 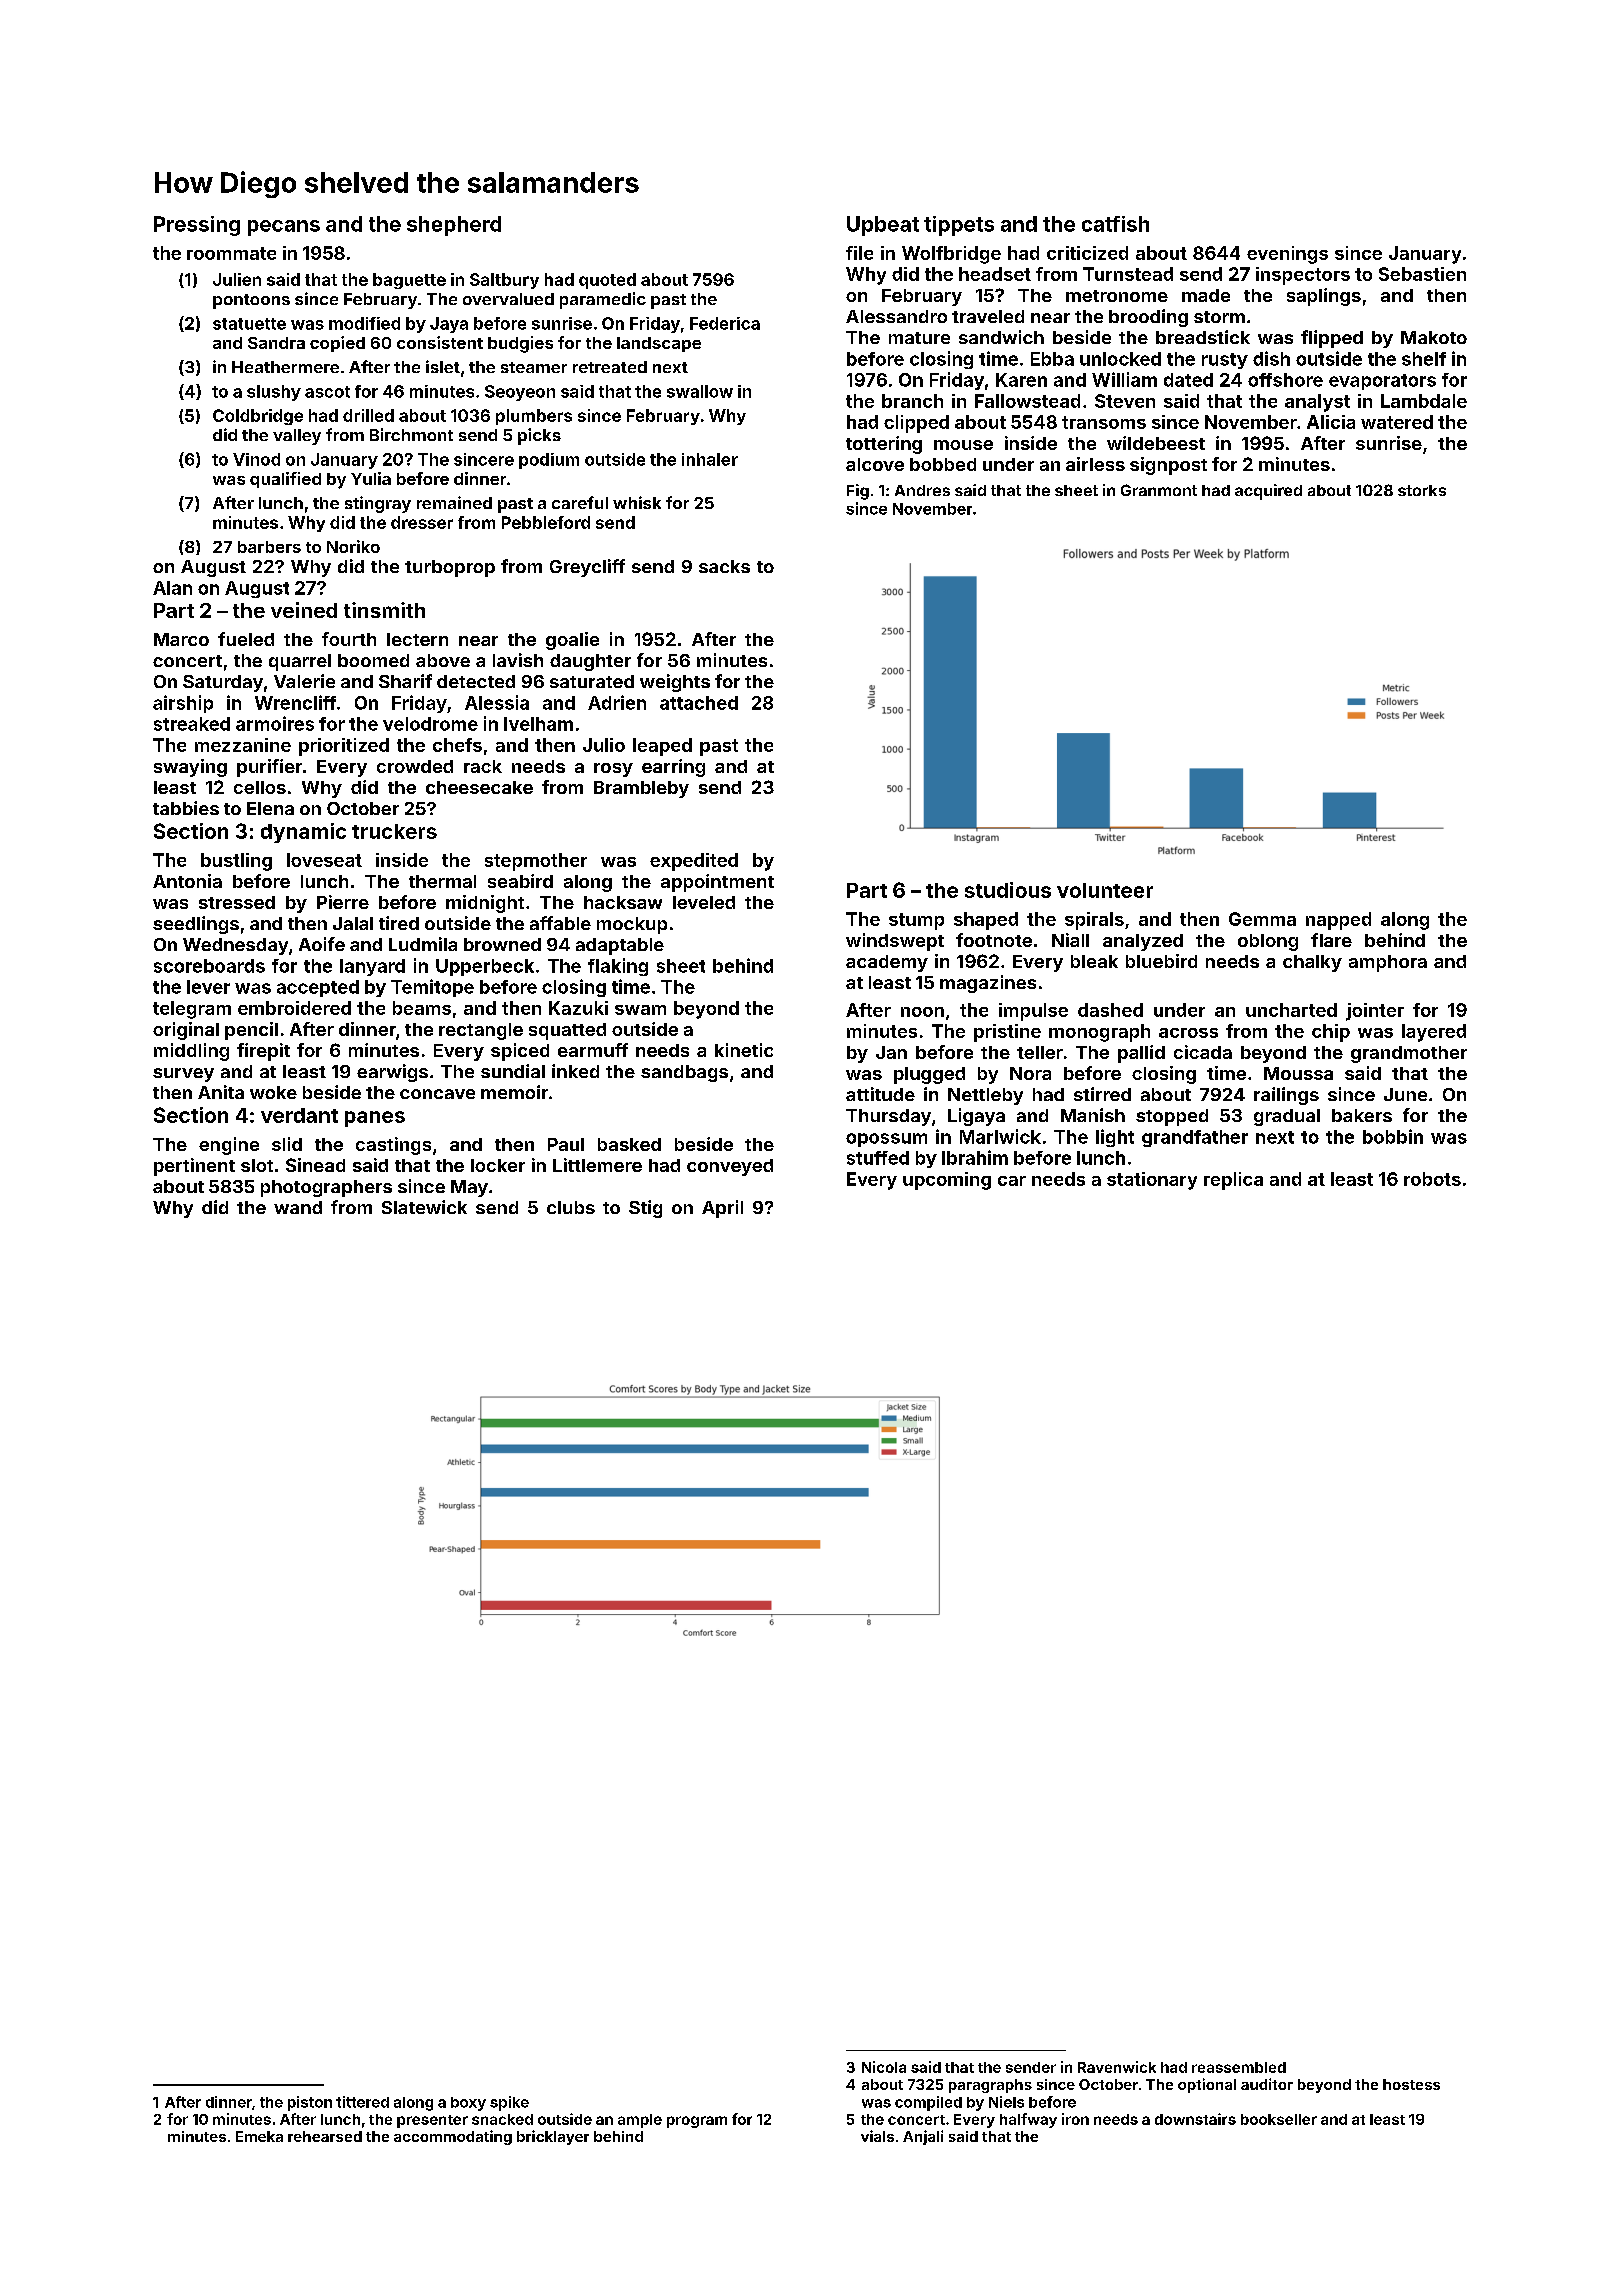 What do you see at coordinates (877, 2136) in the screenshot?
I see `vials` at bounding box center [877, 2136].
